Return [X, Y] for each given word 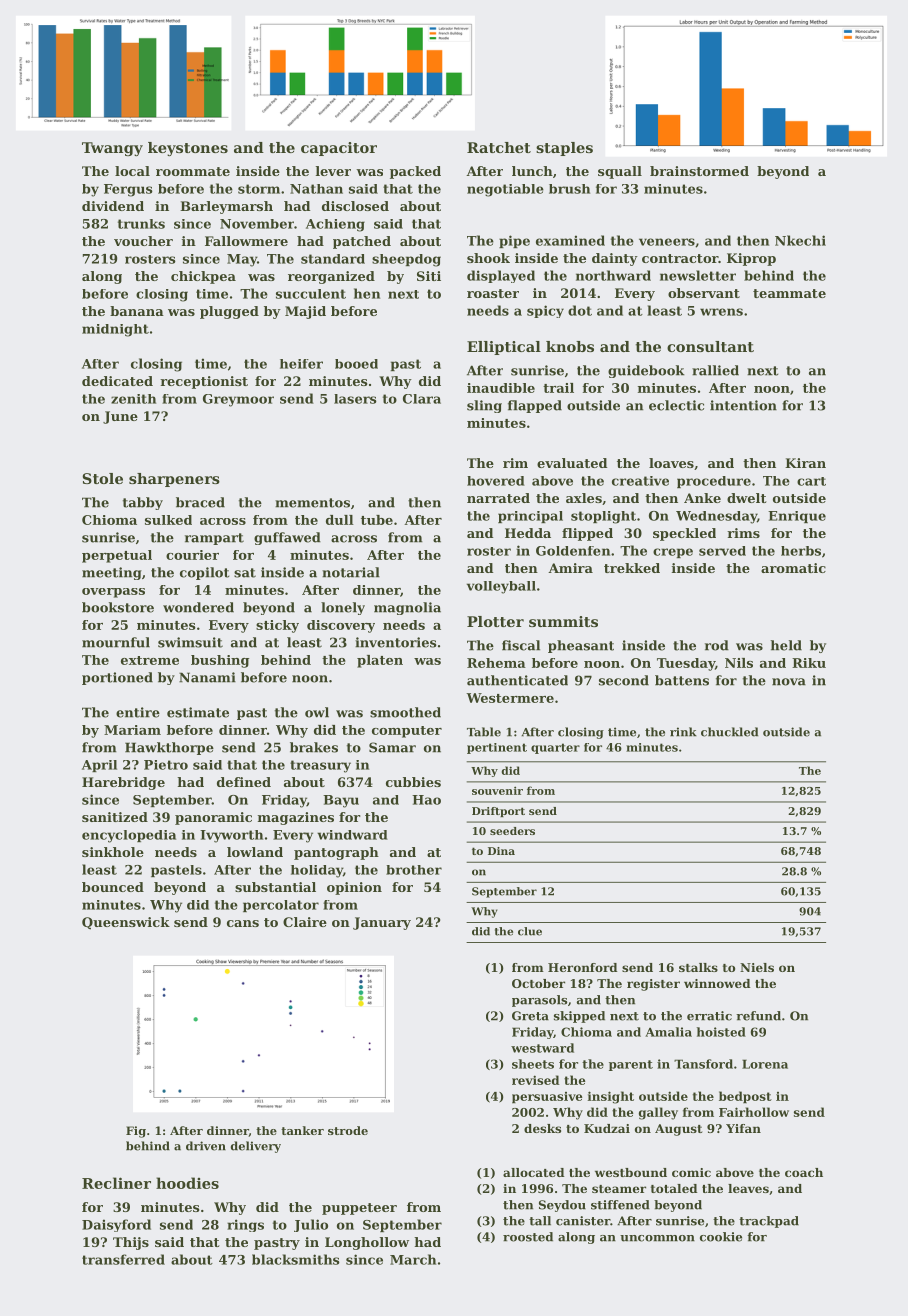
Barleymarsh [226, 207]
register [653, 985]
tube [377, 520]
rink [683, 732]
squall [620, 172]
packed [415, 172]
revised [536, 1080]
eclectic [676, 405]
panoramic [213, 818]
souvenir [497, 790]
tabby [143, 503]
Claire [305, 922]
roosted [528, 1237]
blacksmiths [296, 1259]
